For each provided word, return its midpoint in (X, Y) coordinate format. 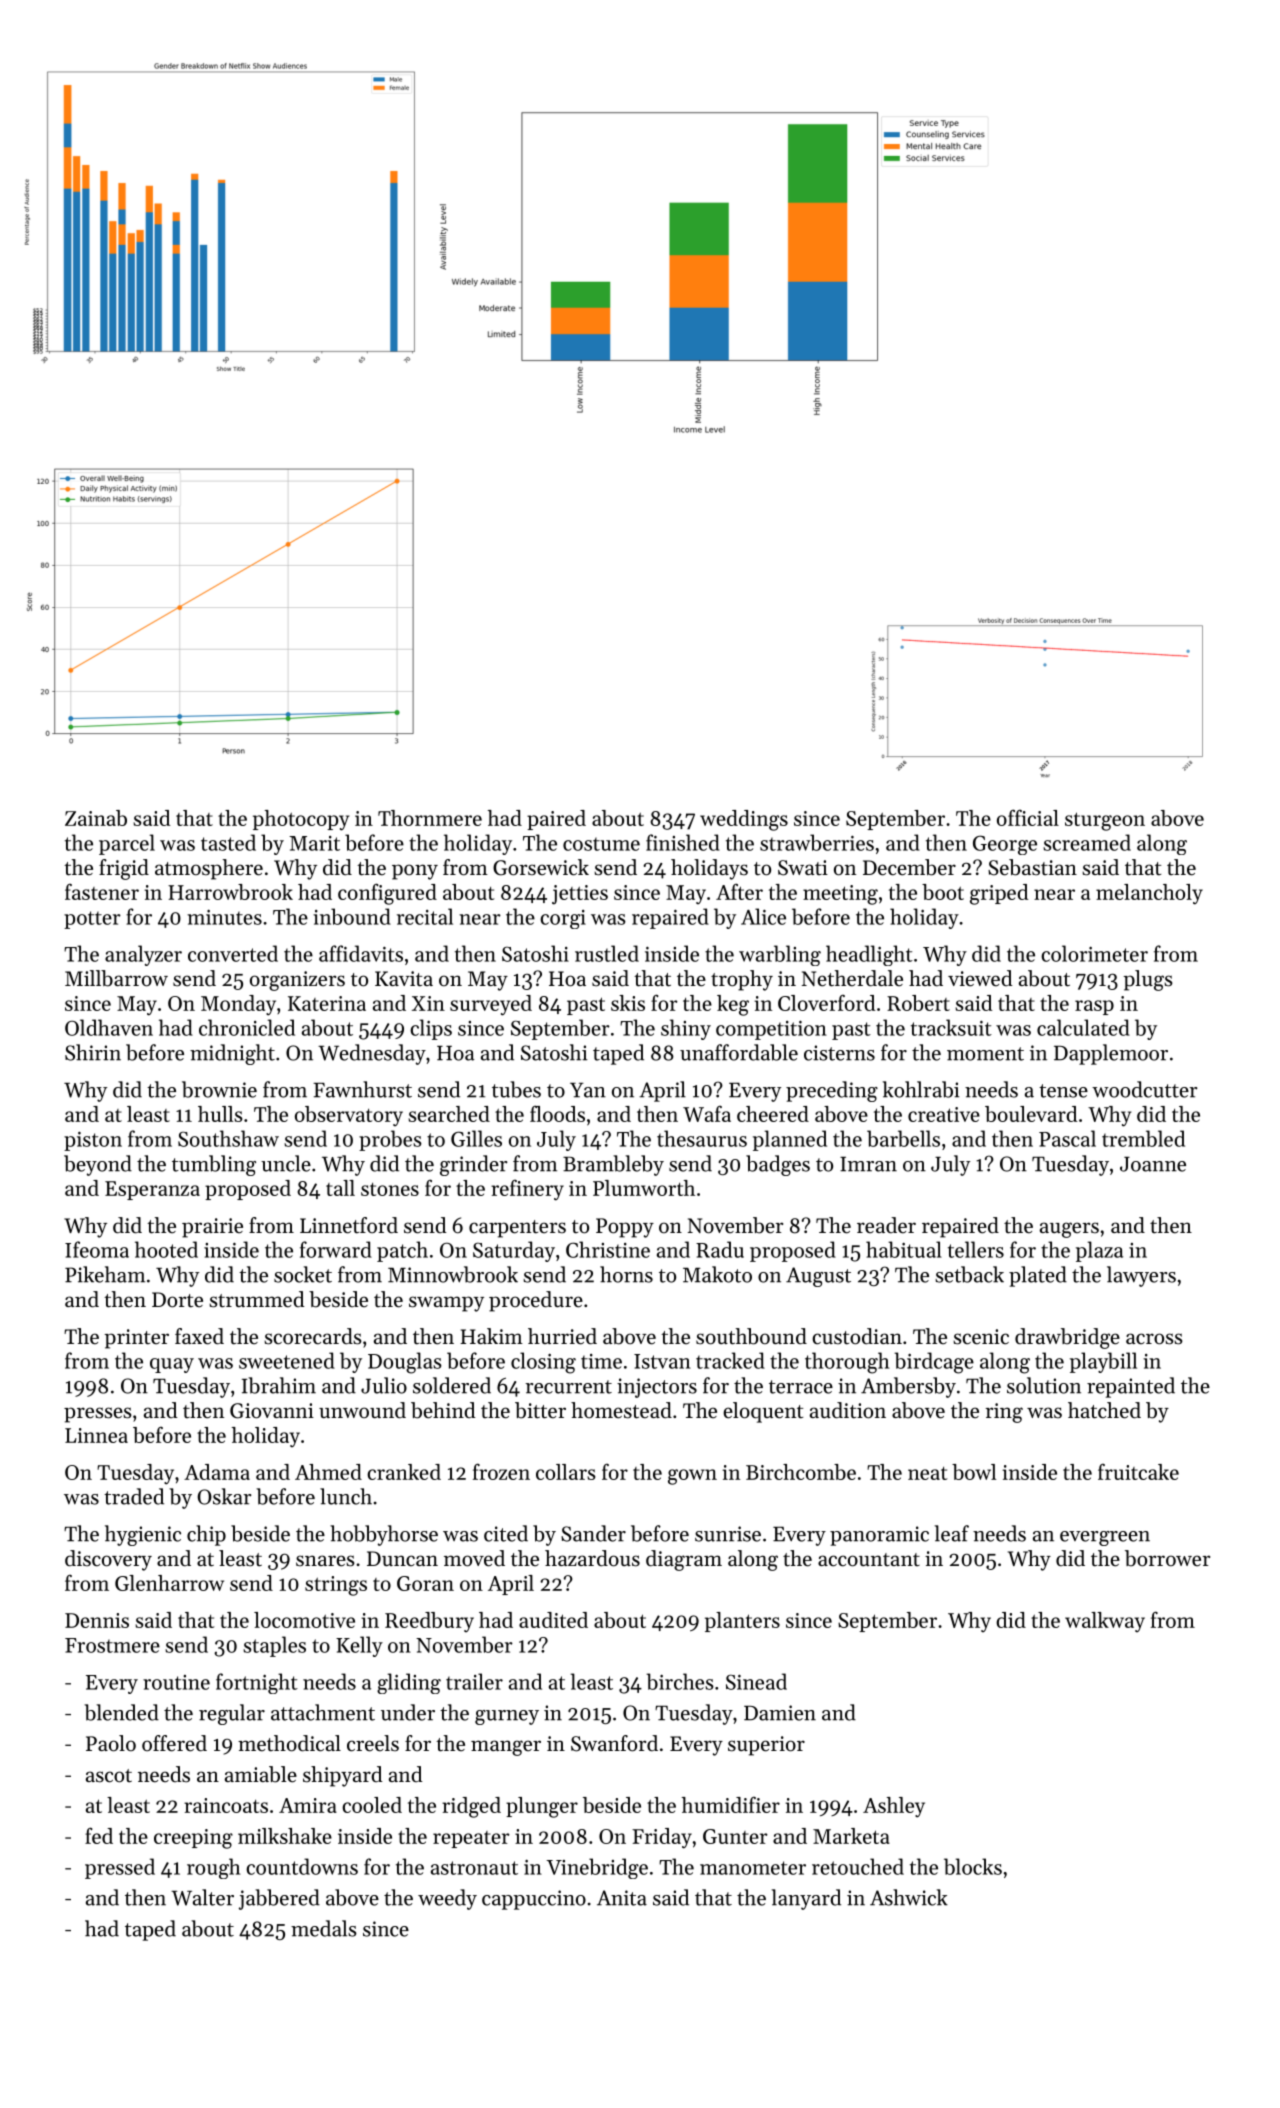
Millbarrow (116, 978)
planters (742, 1622)
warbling (780, 955)
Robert (918, 1003)
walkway (1105, 1622)
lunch (346, 1496)
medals (324, 1928)
